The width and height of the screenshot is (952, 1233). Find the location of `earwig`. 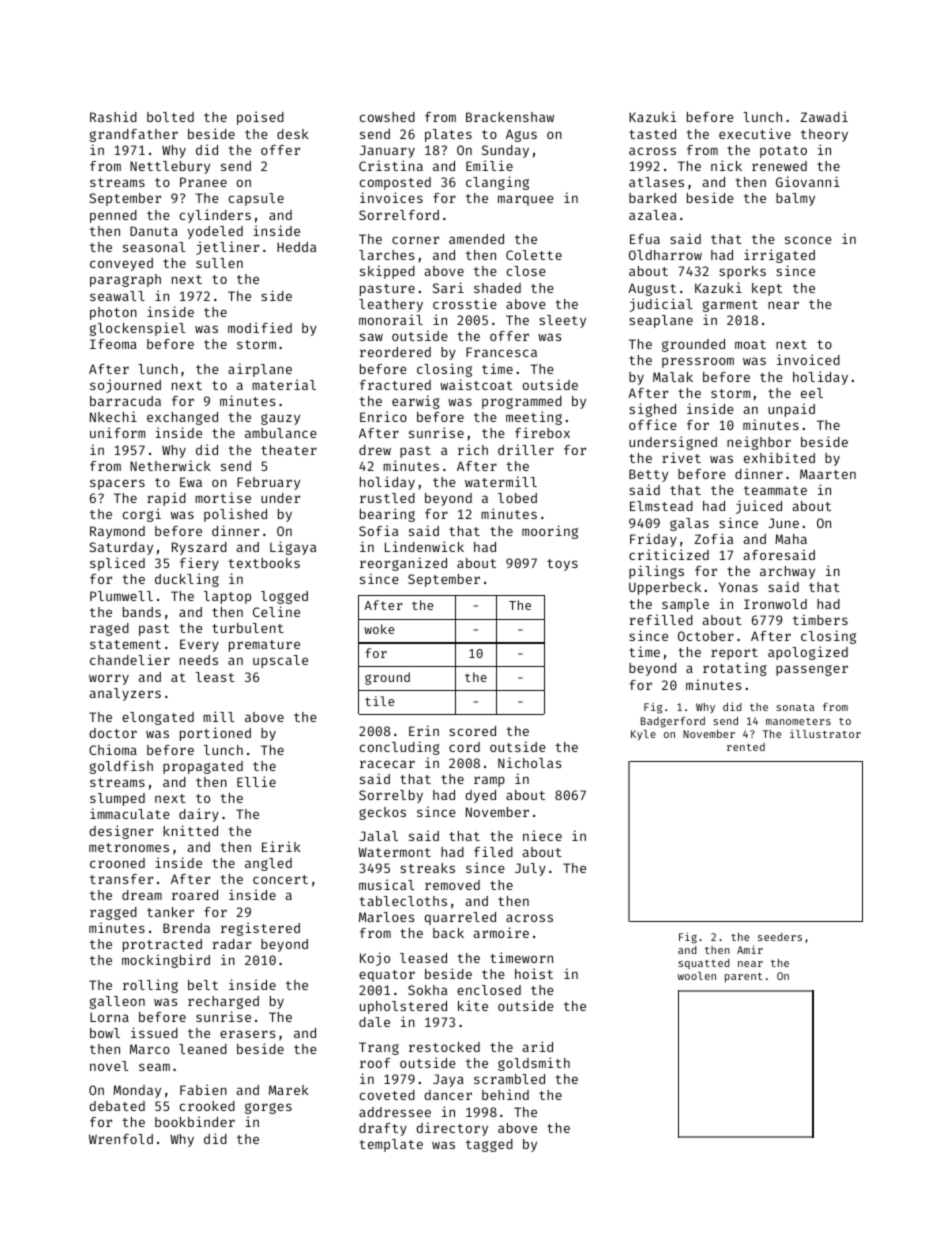

earwig is located at coordinates (416, 402).
